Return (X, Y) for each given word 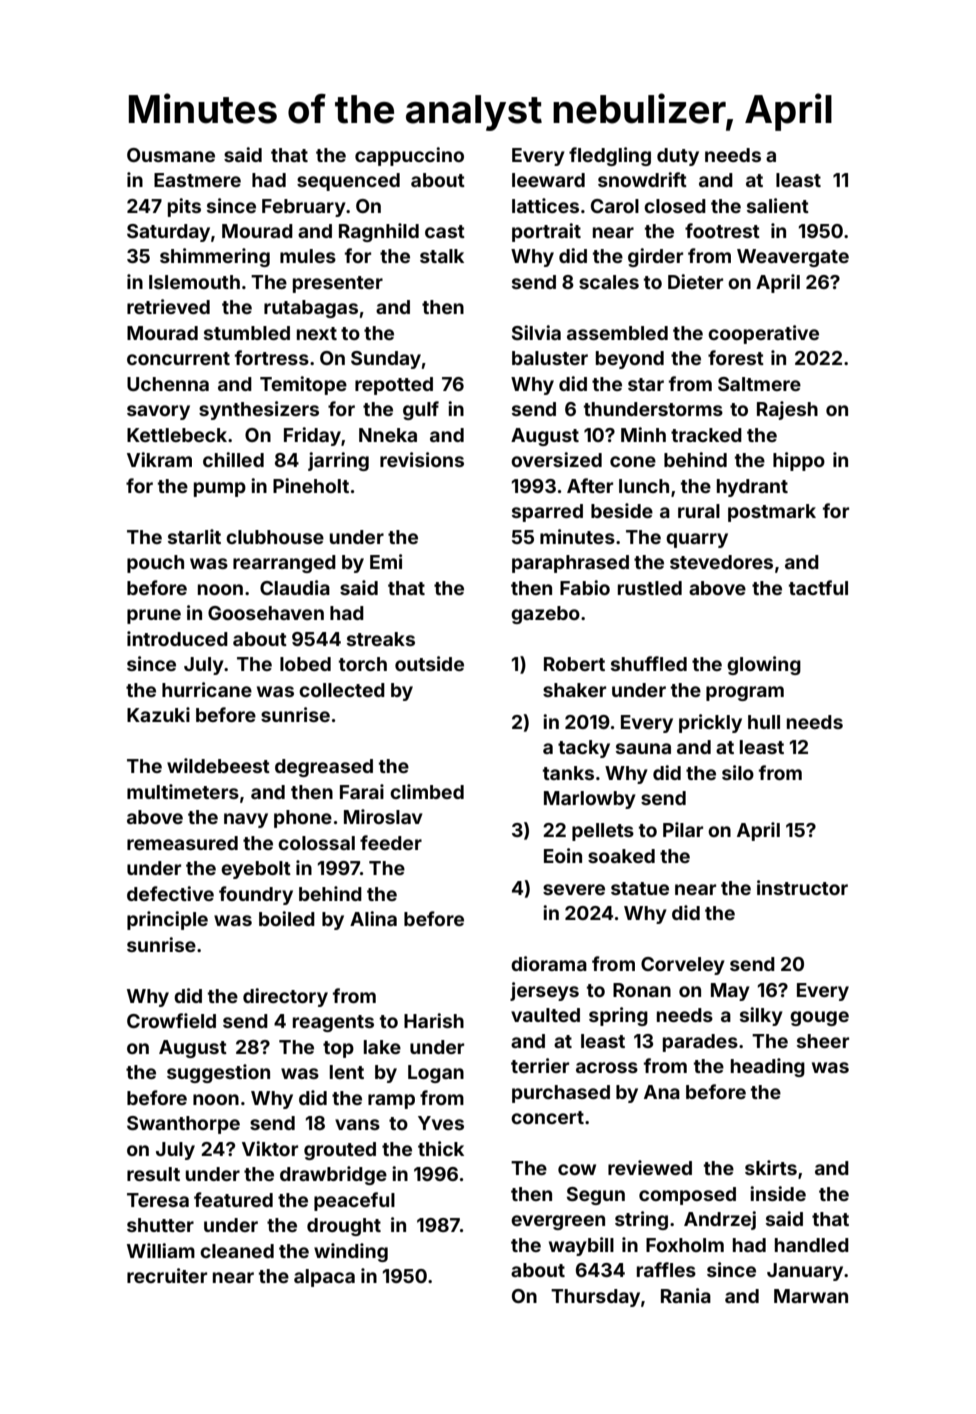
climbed (427, 791)
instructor (802, 887)
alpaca (324, 1278)
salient (778, 205)
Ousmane (171, 155)
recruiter (167, 1275)
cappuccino (409, 156)
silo (738, 772)
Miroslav (383, 816)
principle (167, 920)
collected (342, 690)
